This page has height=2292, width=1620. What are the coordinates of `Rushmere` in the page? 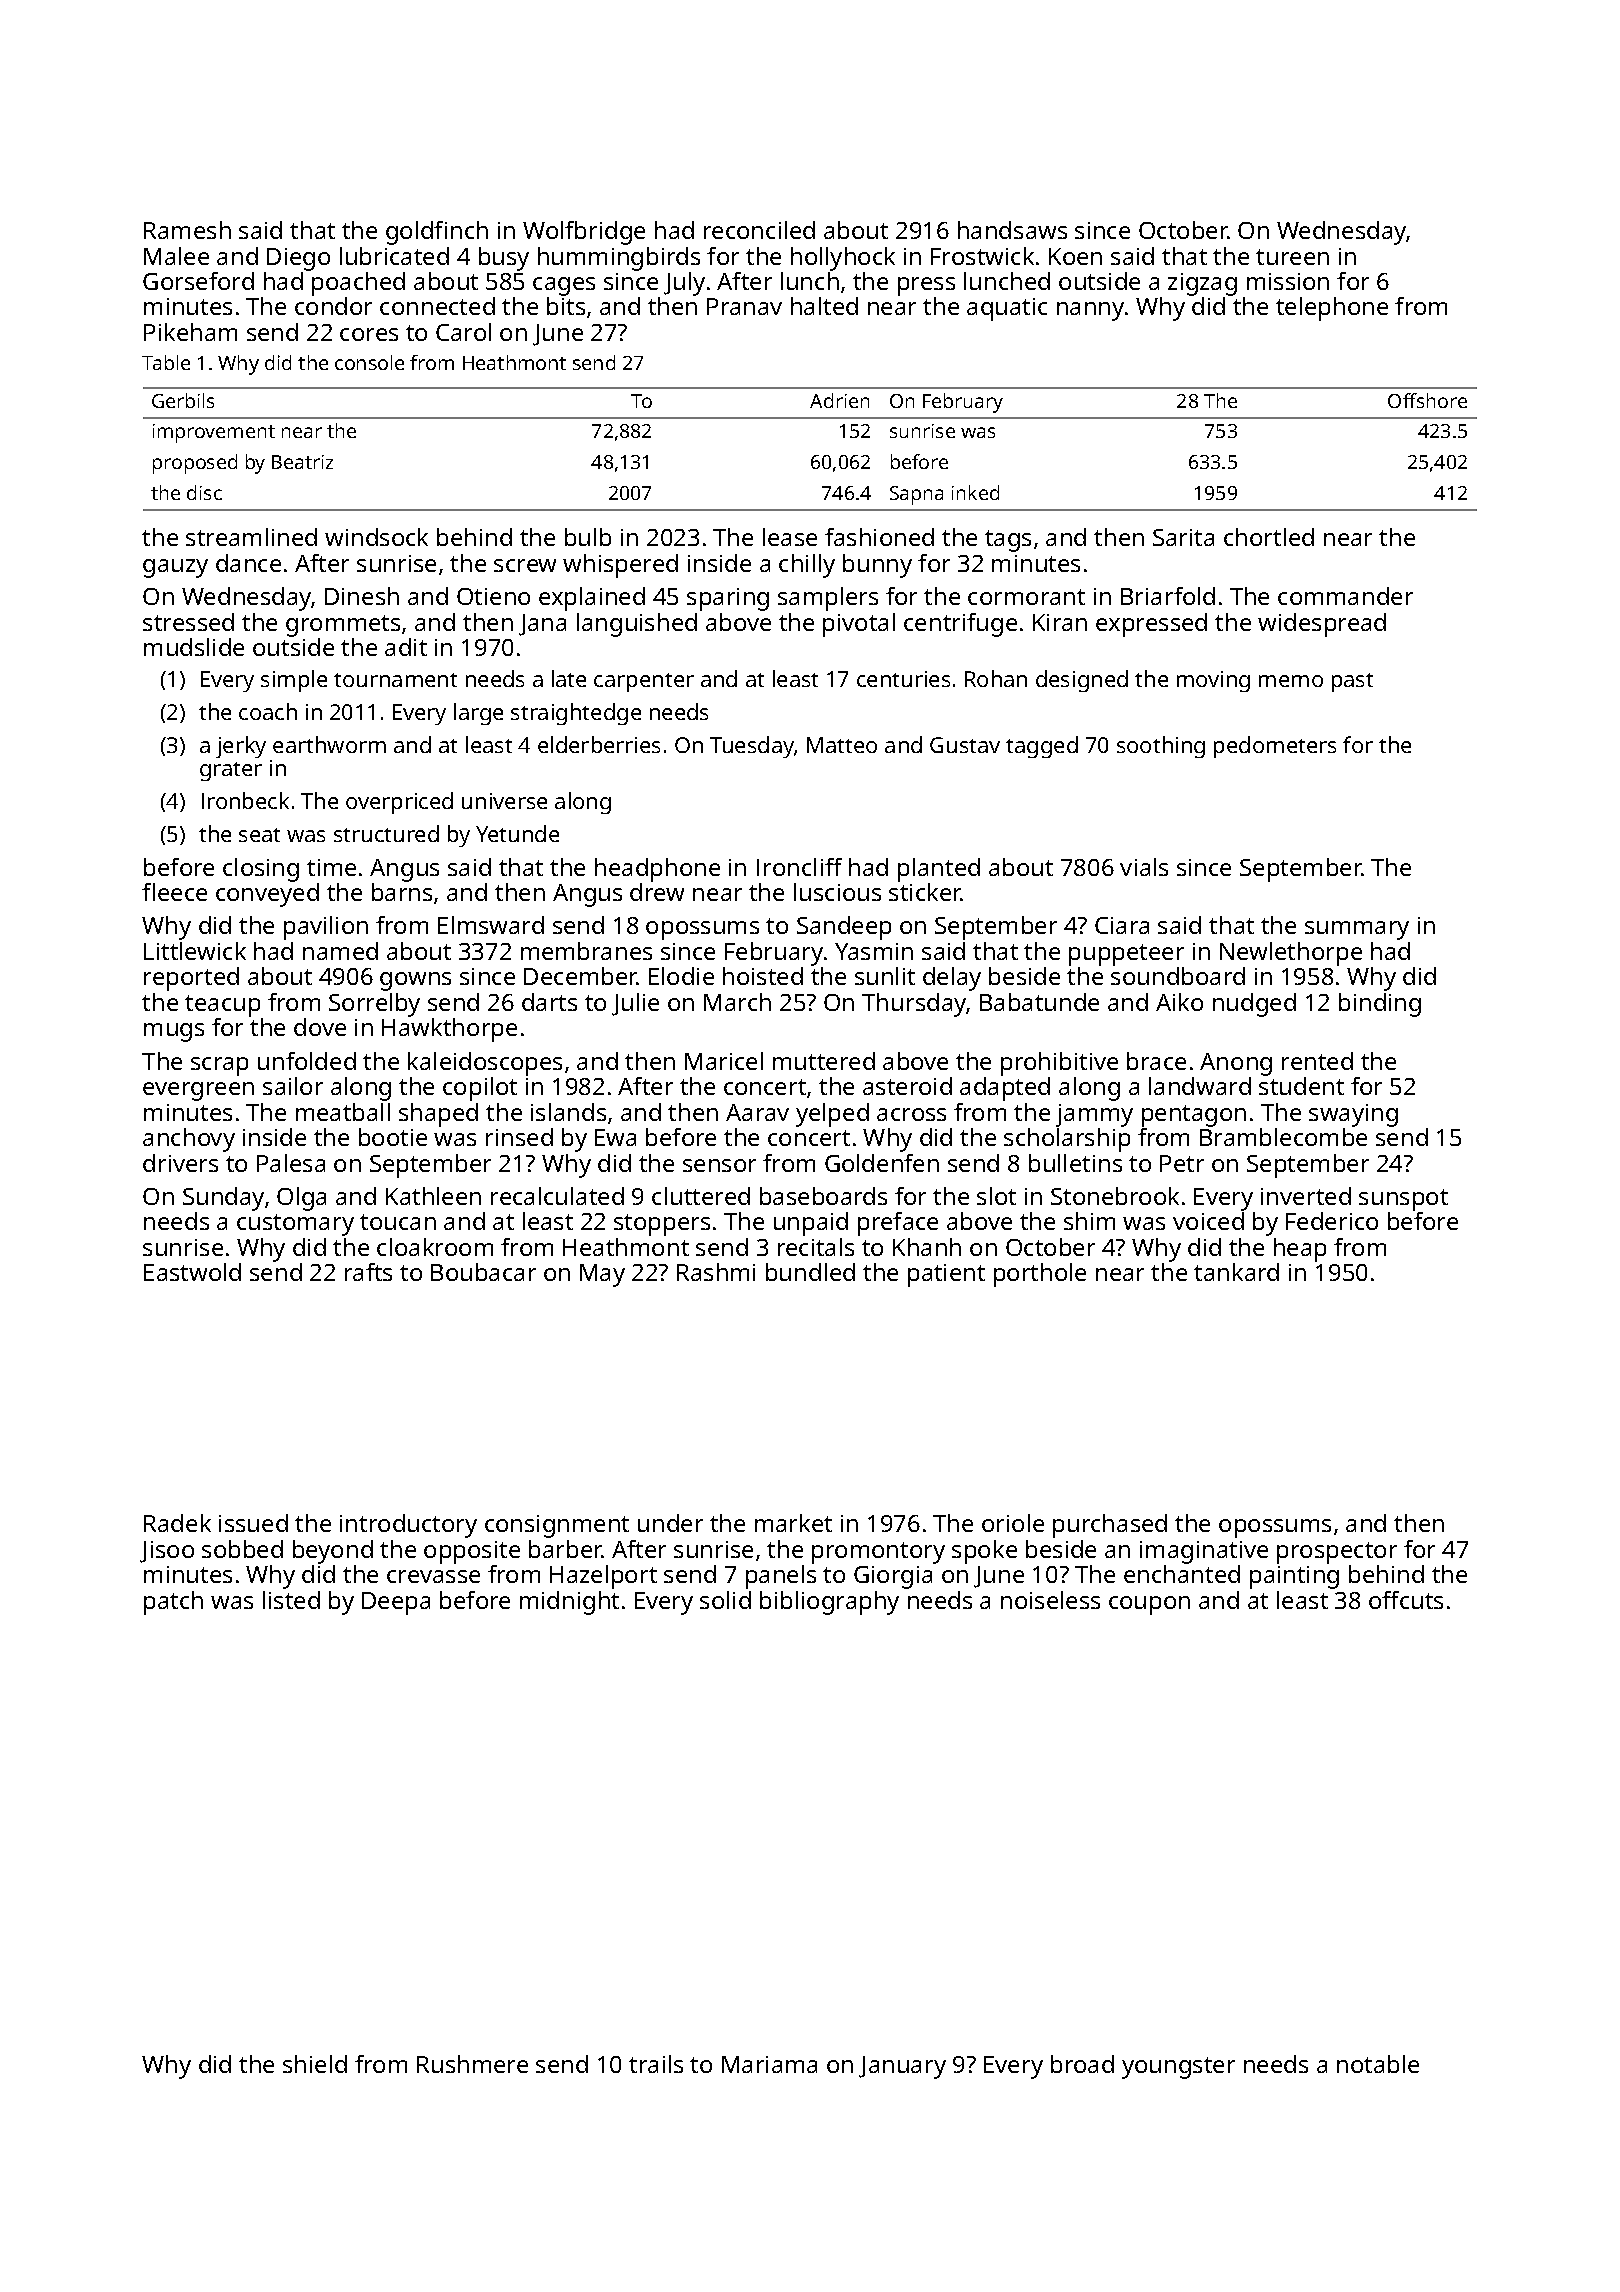 It's located at (472, 2064).
